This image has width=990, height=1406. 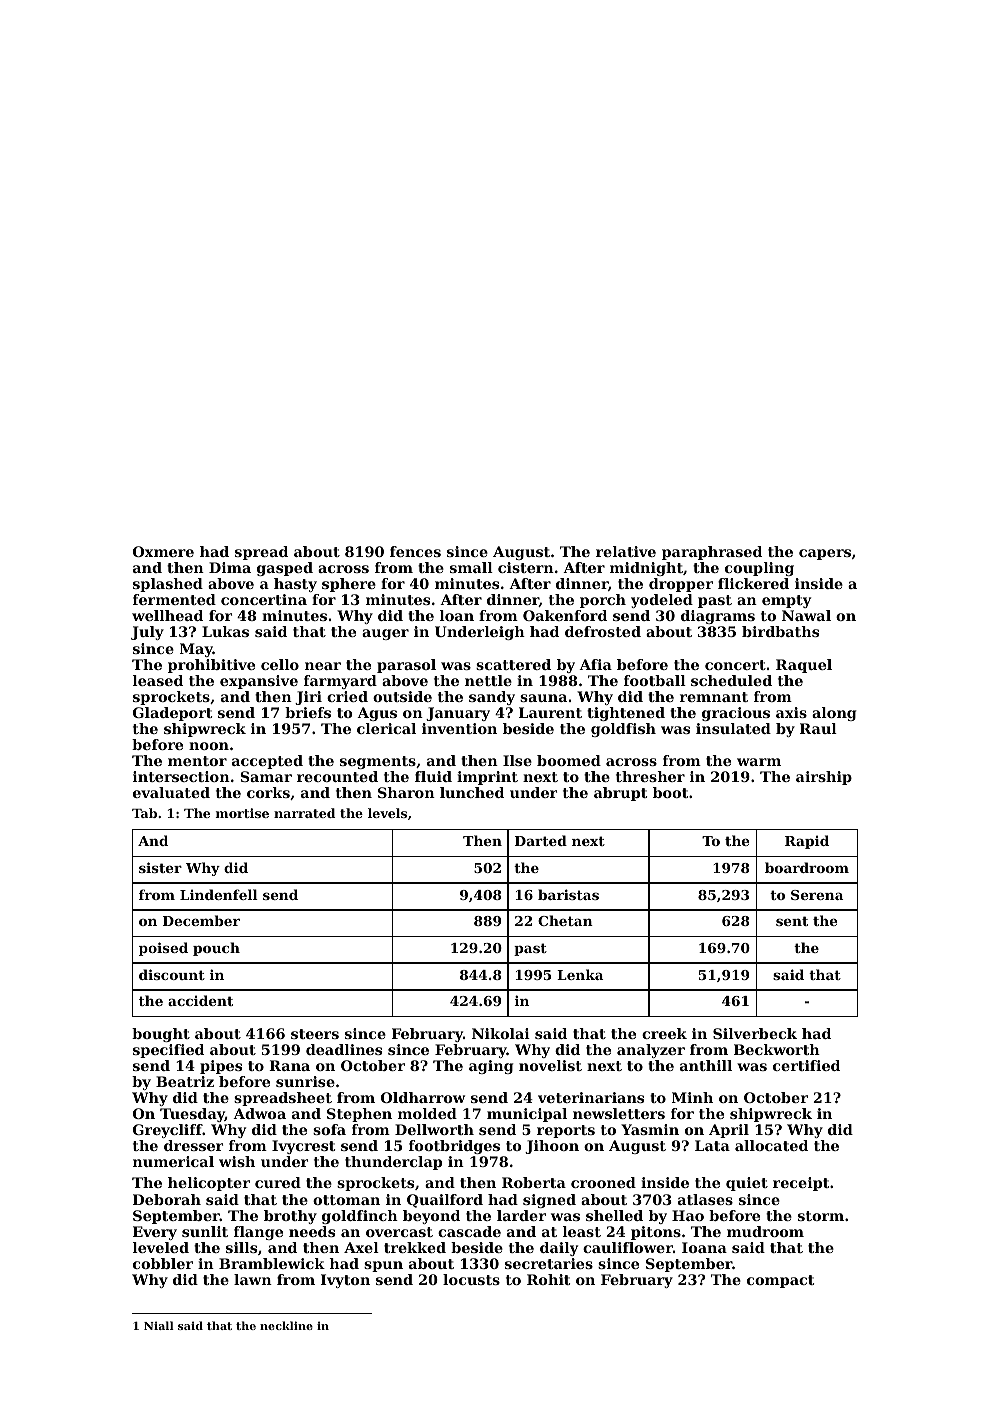 What do you see at coordinates (434, 1129) in the image?
I see `Dellworth` at bounding box center [434, 1129].
